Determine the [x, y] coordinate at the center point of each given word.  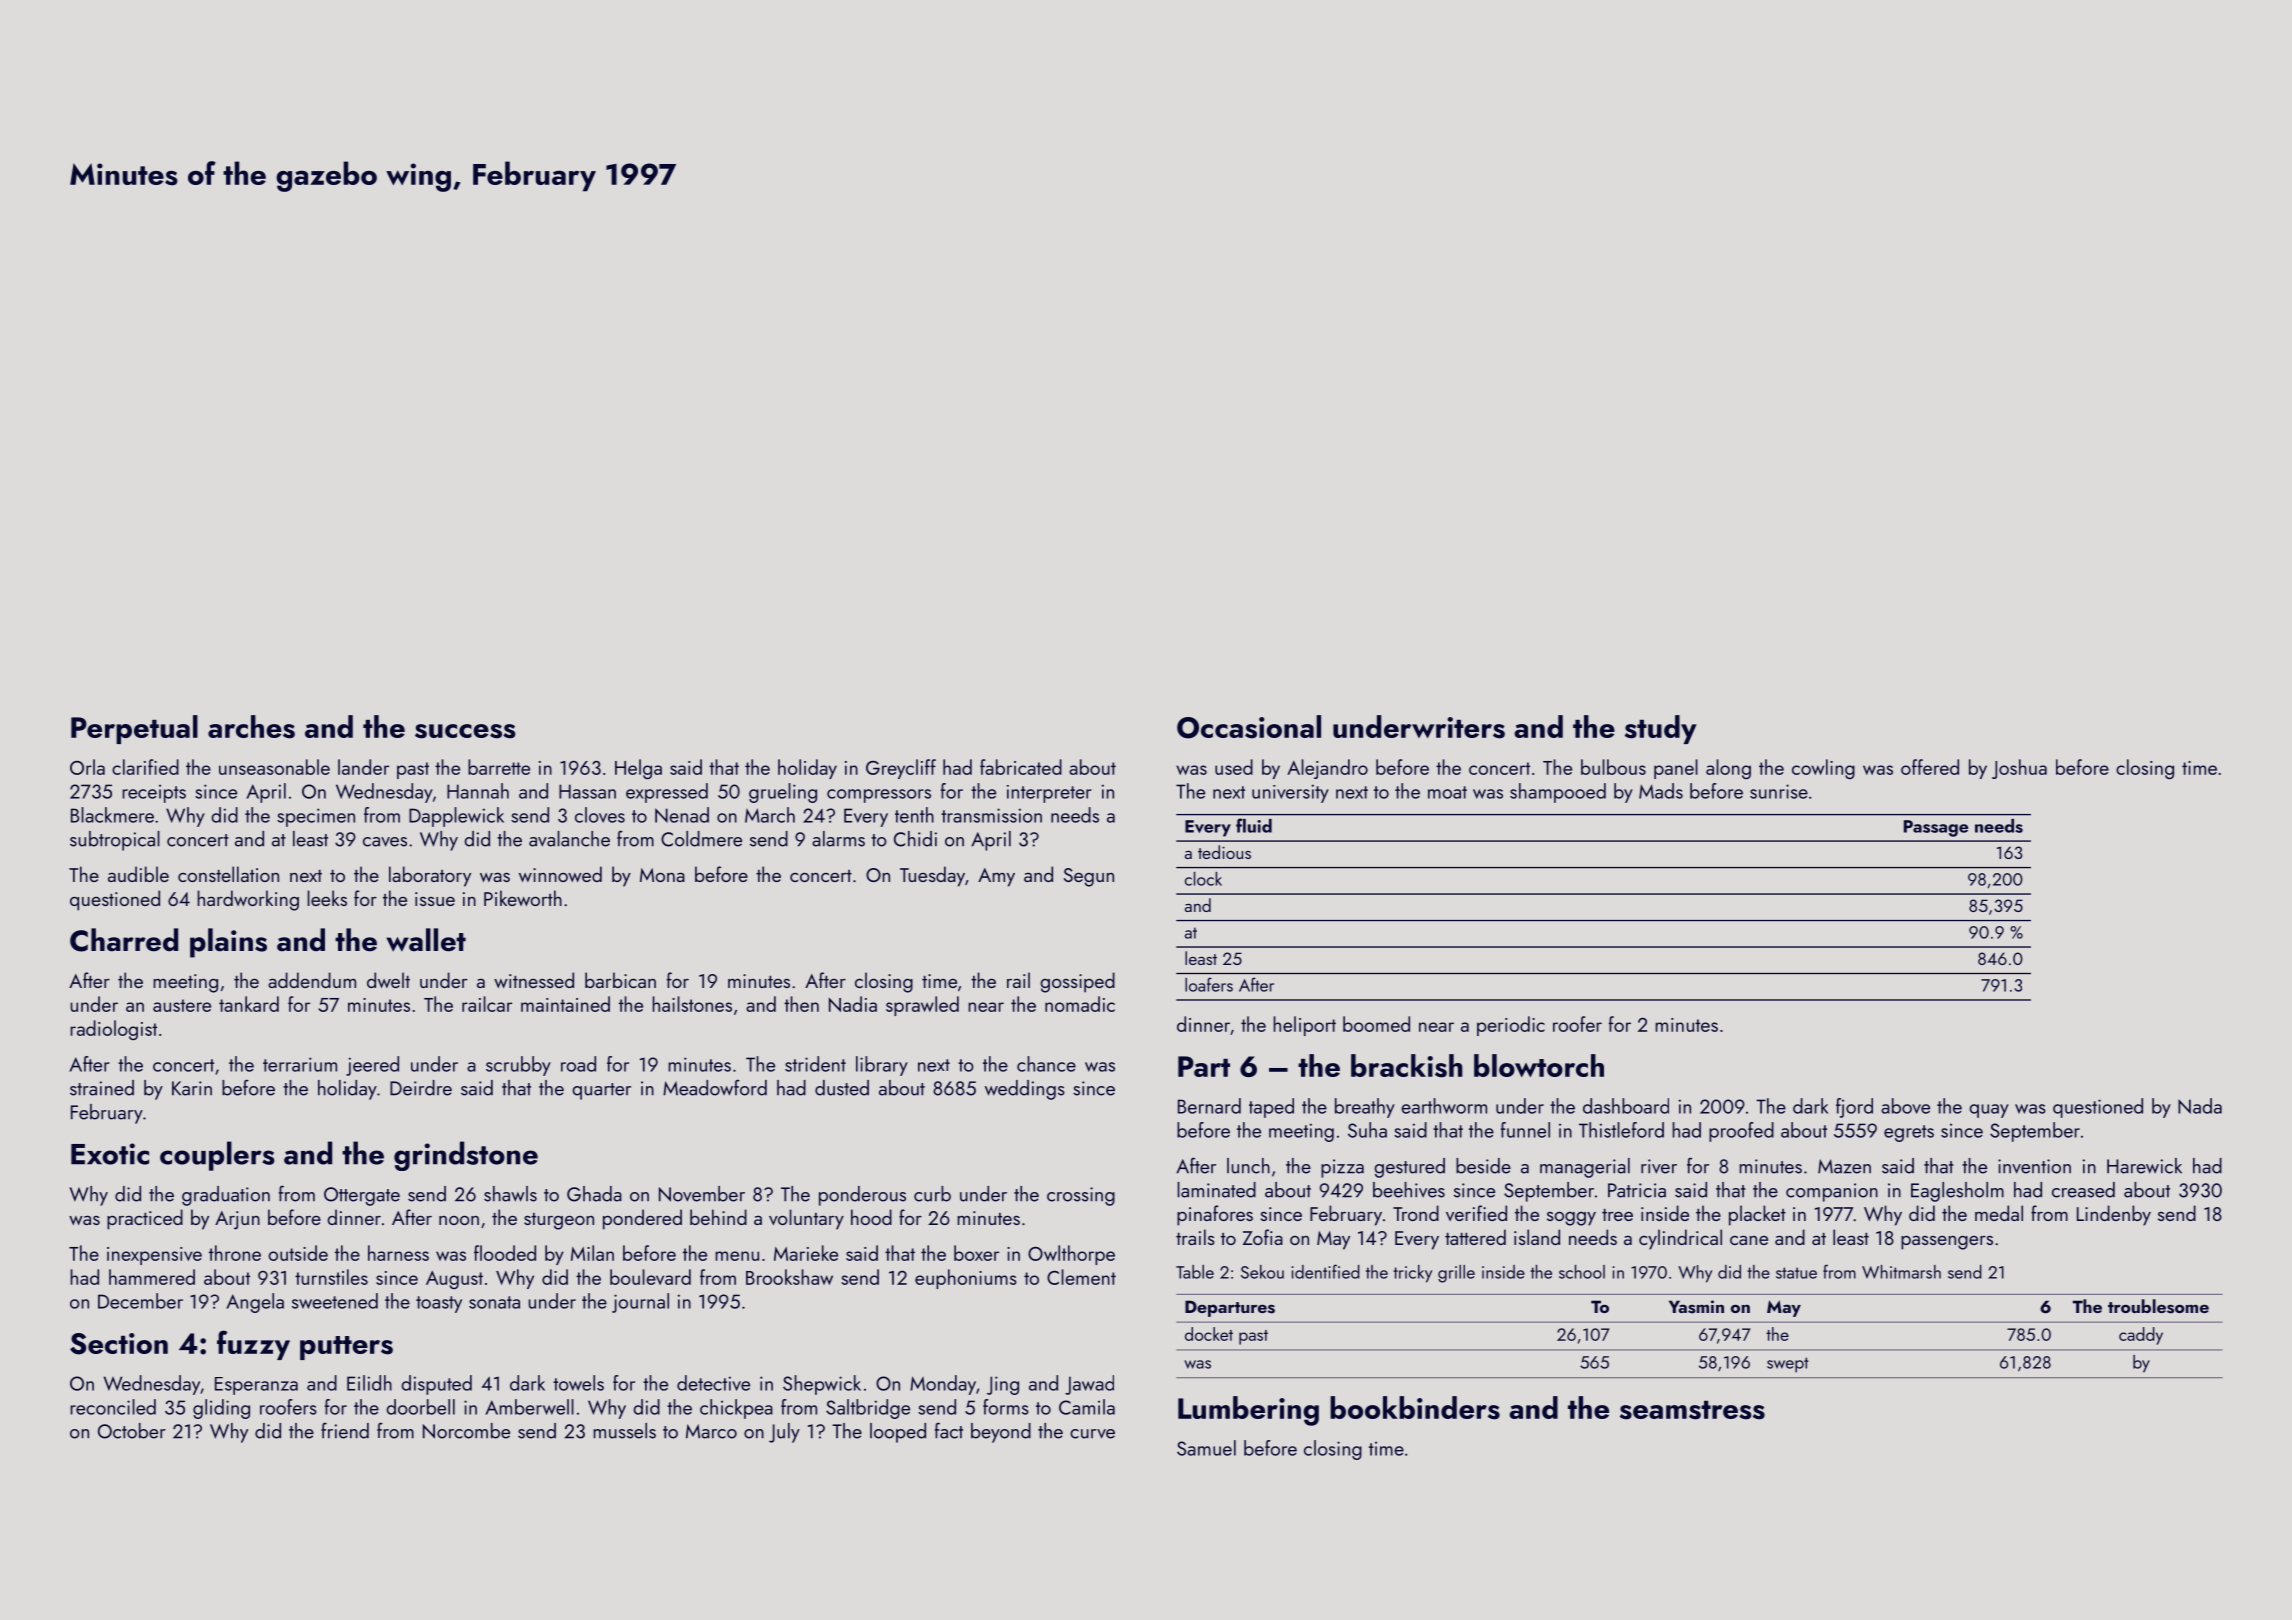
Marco [711, 1431]
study [1661, 729]
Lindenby [2114, 1215]
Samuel [1206, 1448]
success [465, 731]
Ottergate [362, 1196]
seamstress [1692, 1410]
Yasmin [1696, 1307]
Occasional [1249, 727]
